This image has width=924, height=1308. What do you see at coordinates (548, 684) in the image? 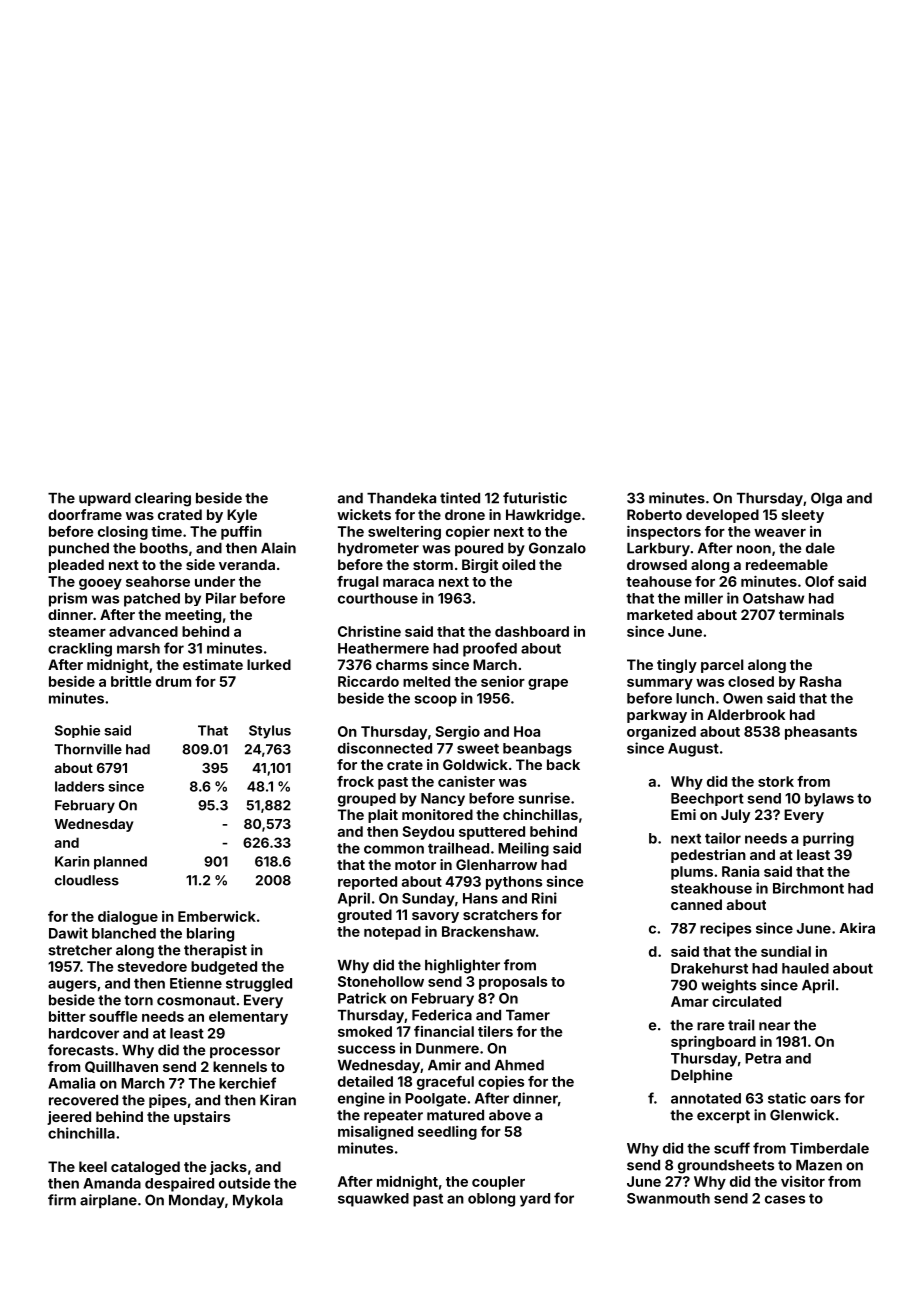
I see `grape` at bounding box center [548, 684].
